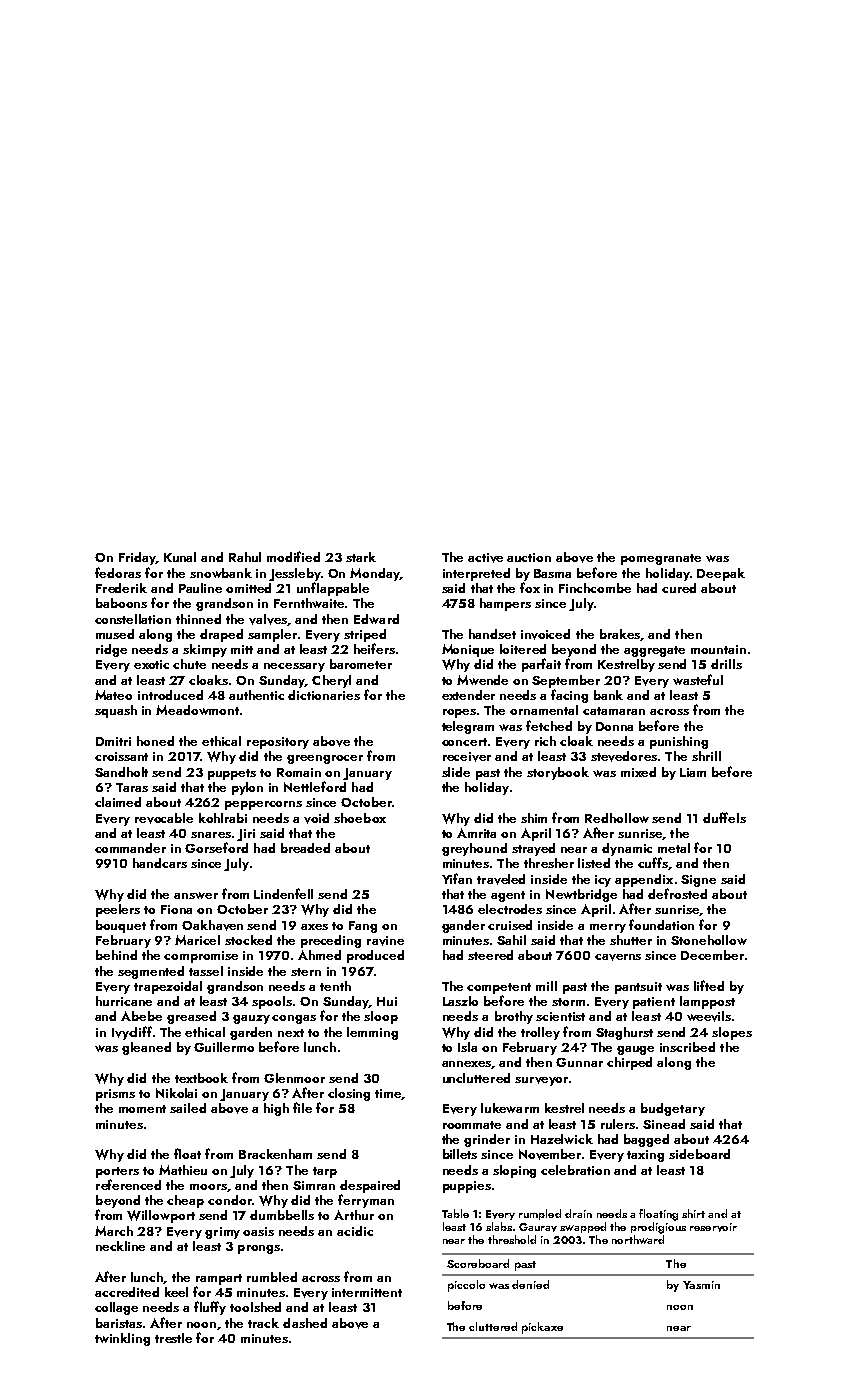 The height and width of the image is (1400, 849). Describe the element at coordinates (122, 1339) in the image. I see `twinkling` at that location.
